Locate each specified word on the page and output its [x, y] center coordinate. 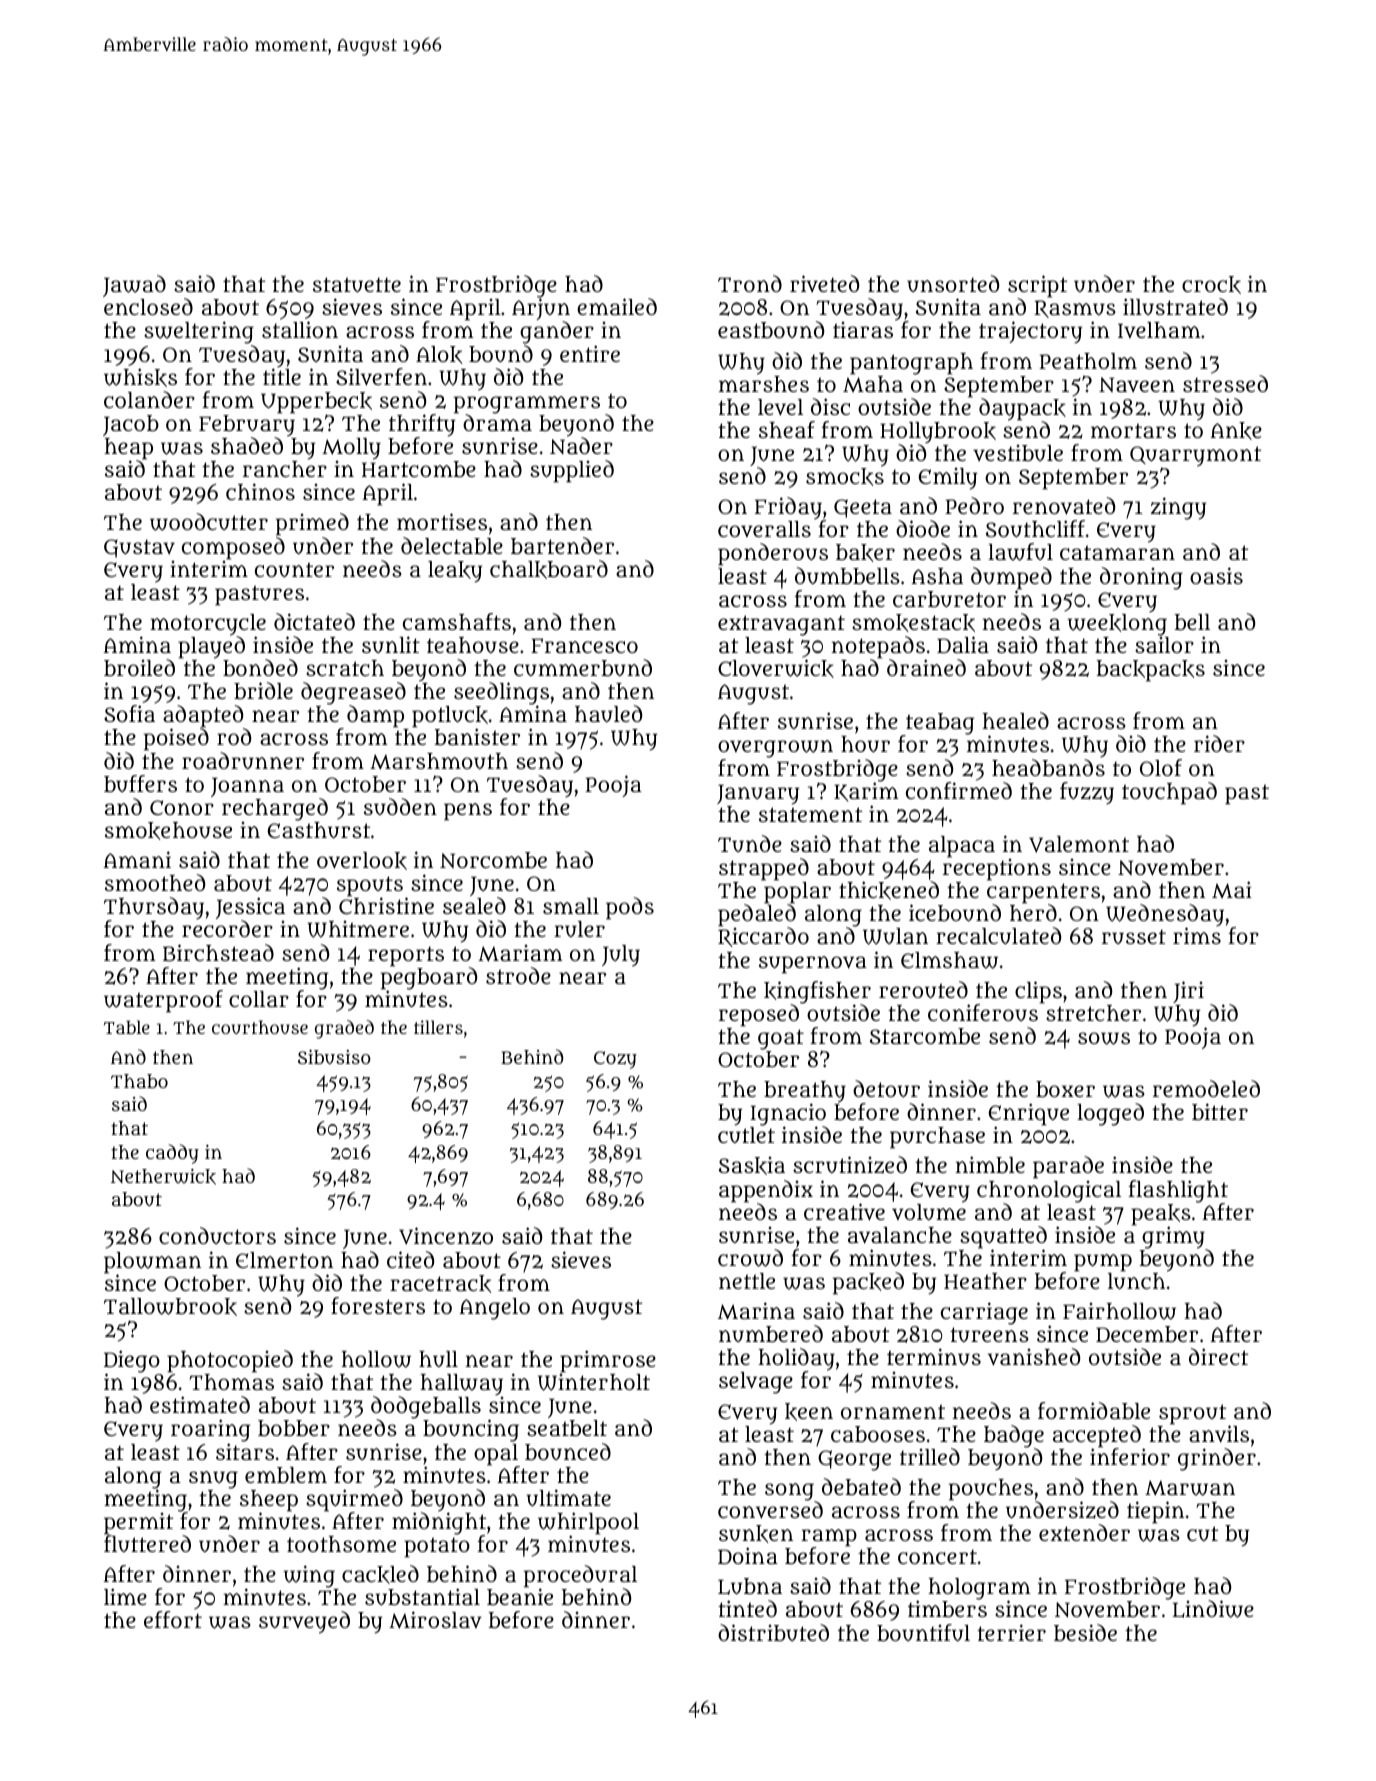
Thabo [139, 1081]
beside [1085, 1632]
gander [557, 333]
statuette [357, 285]
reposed [759, 1015]
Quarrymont [1195, 457]
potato [437, 1547]
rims [1197, 936]
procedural [580, 1576]
